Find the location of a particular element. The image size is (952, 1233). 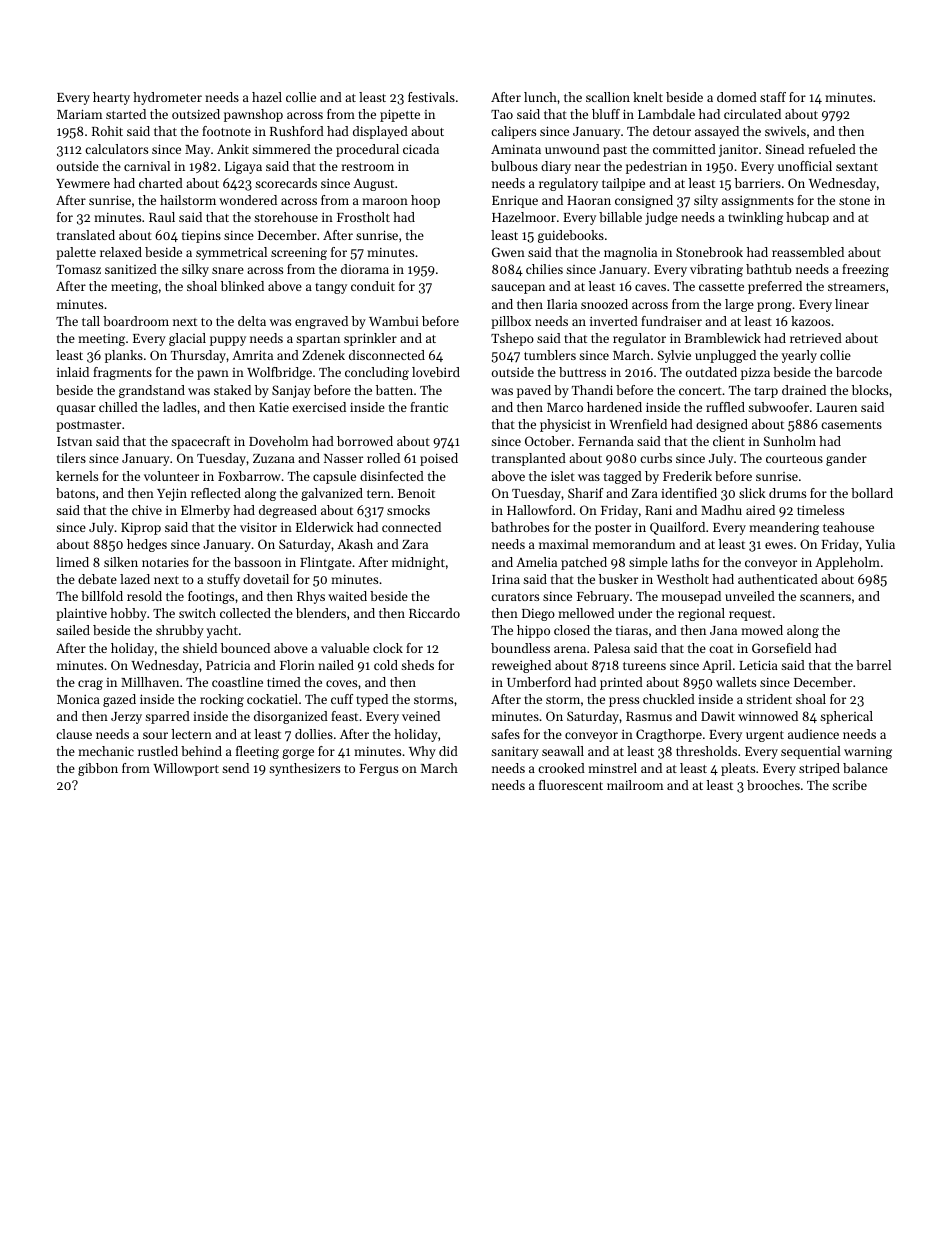

hardened is located at coordinates (614, 407).
